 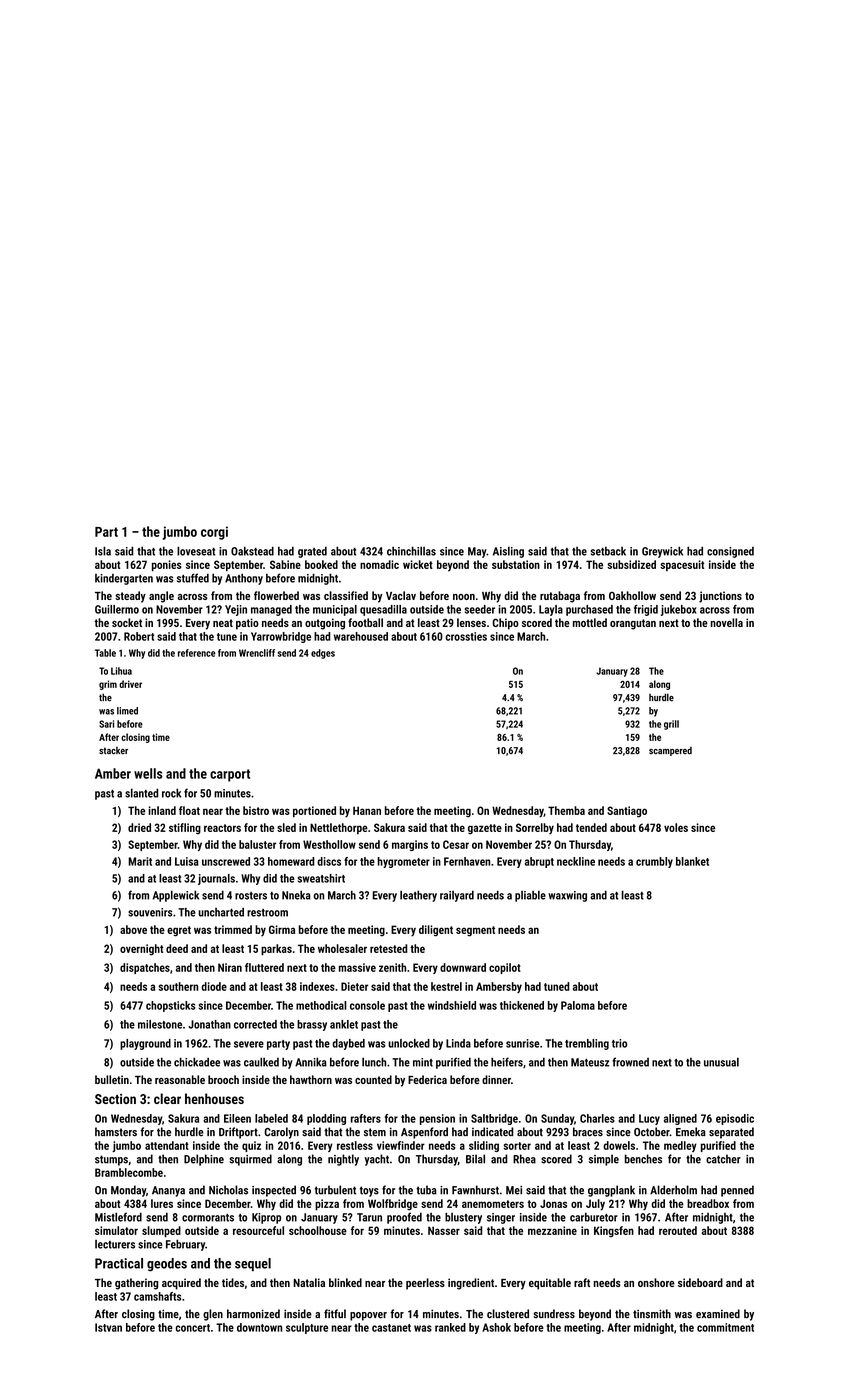 What do you see at coordinates (508, 552) in the page?
I see `Aisling` at bounding box center [508, 552].
